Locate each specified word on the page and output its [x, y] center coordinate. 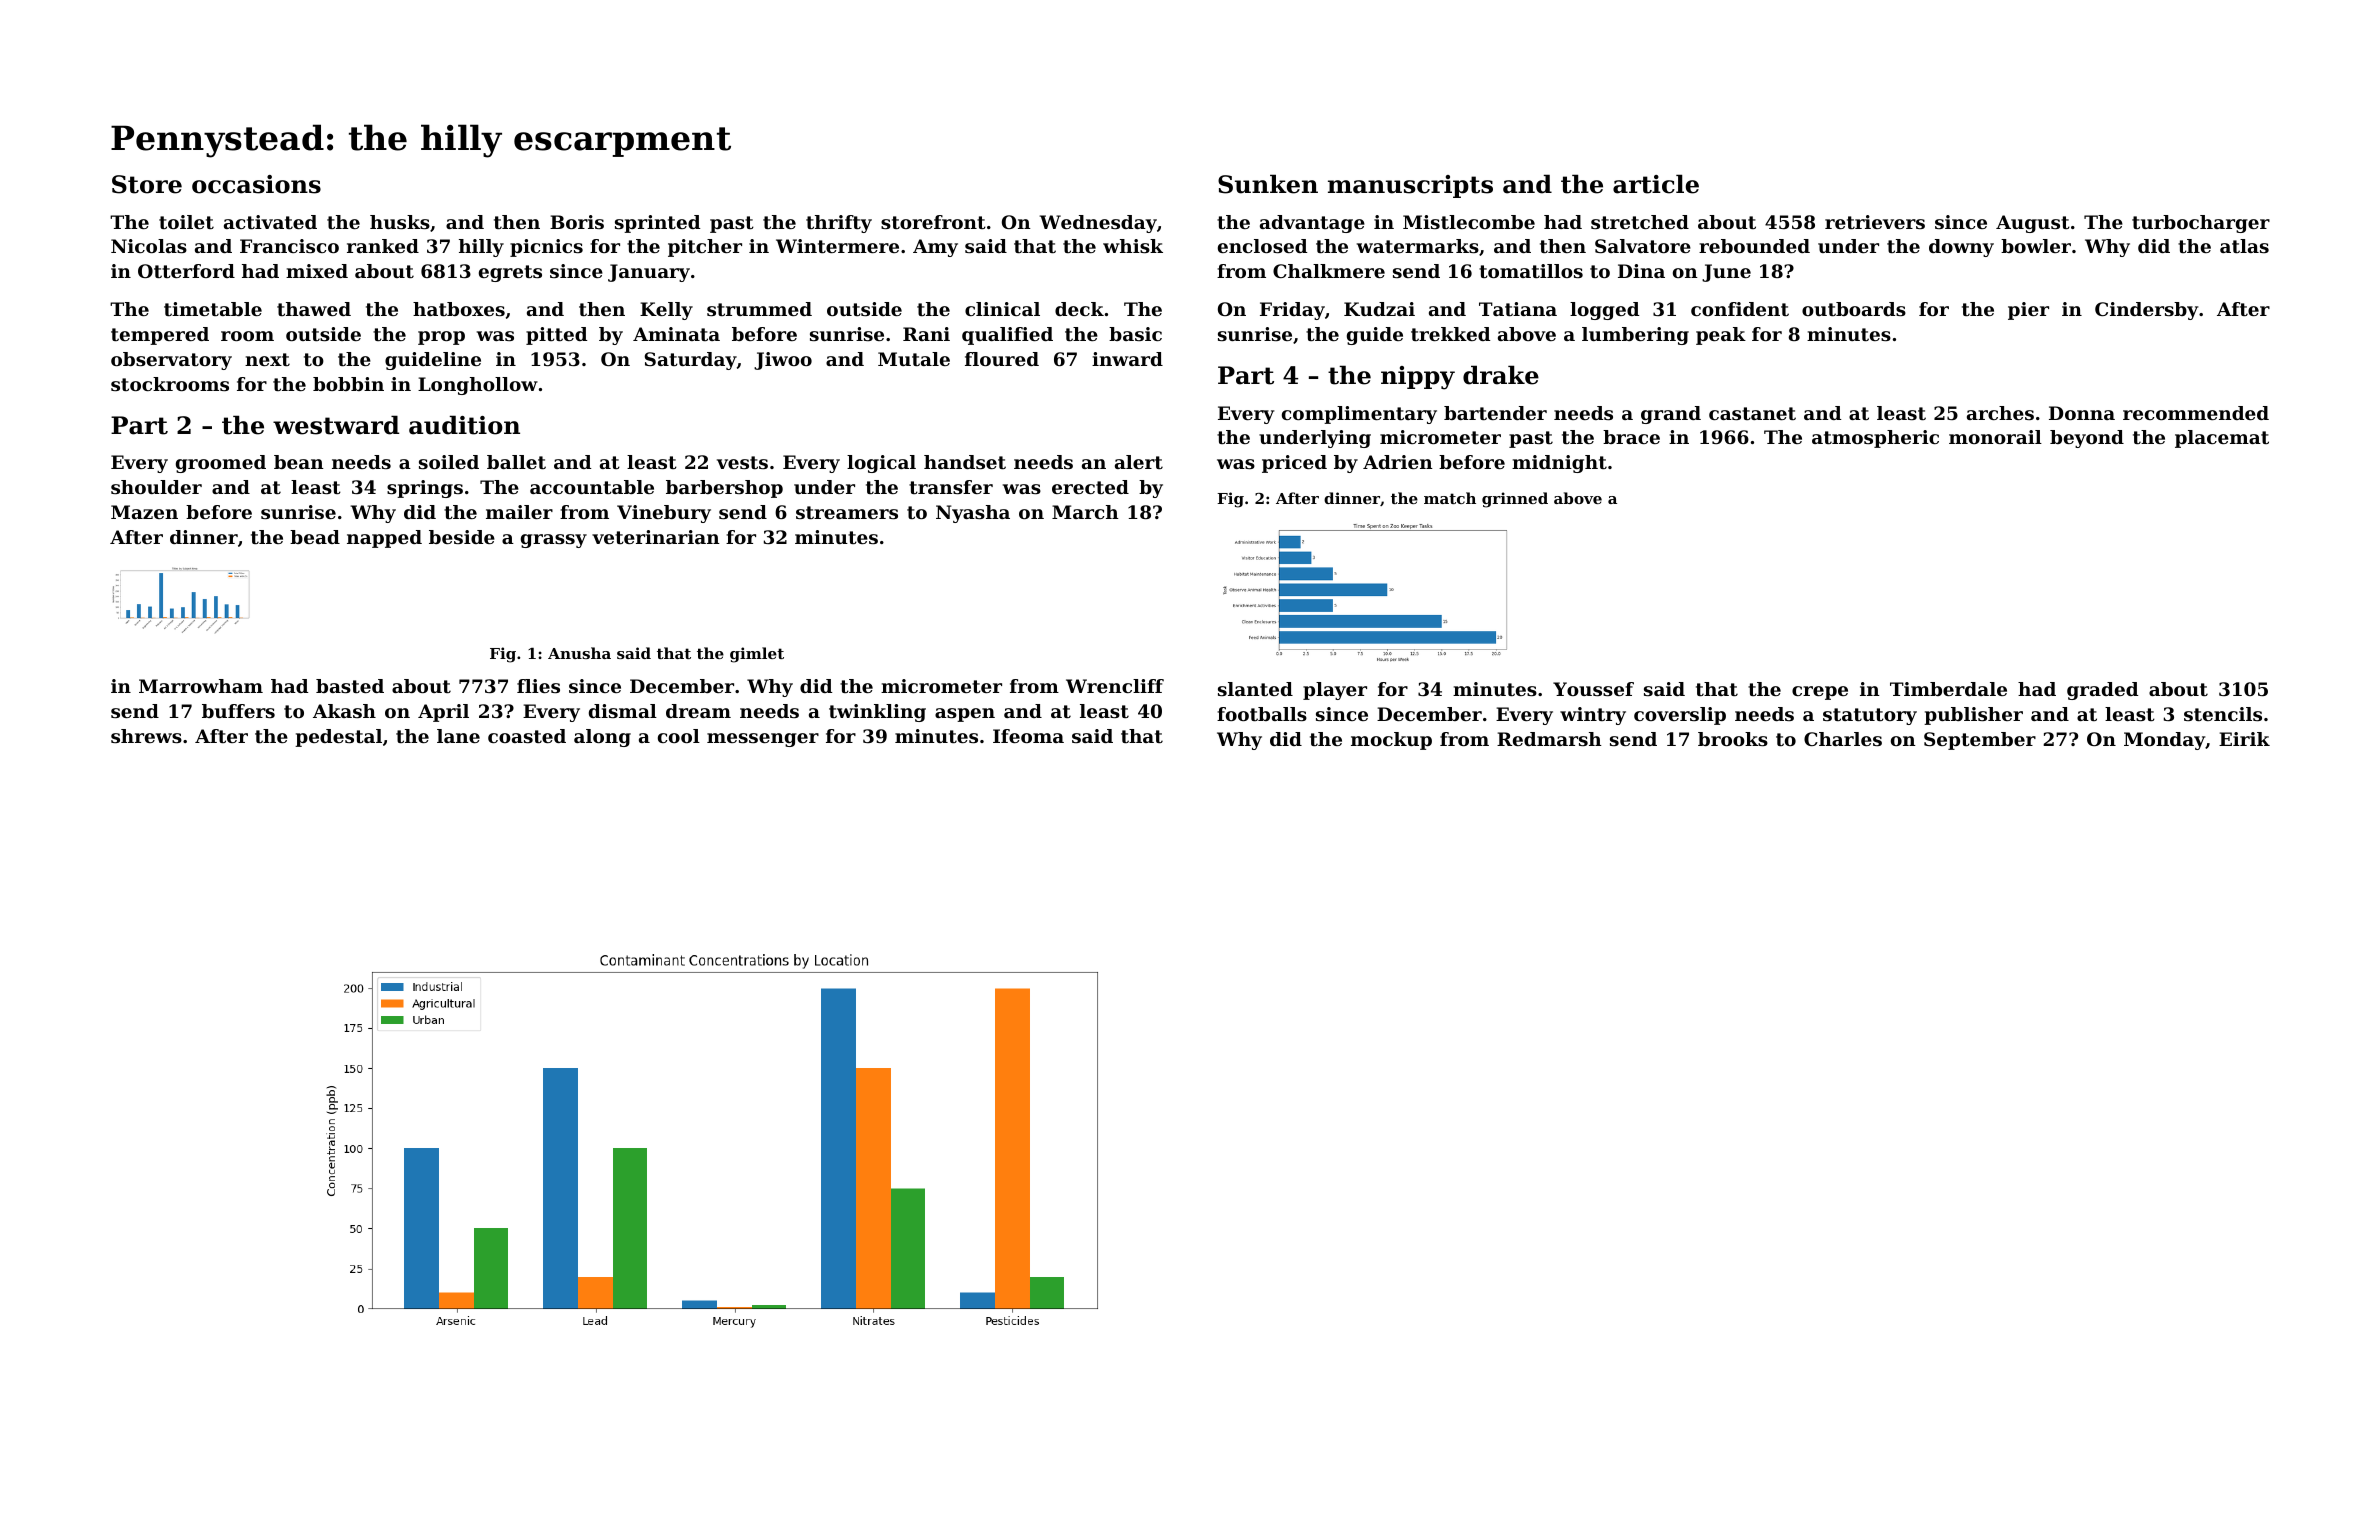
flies [538, 686]
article [1656, 184]
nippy [1418, 378]
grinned [1515, 500]
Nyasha [973, 514]
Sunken [1268, 184]
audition [464, 425]
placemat [2222, 439]
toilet [186, 222]
